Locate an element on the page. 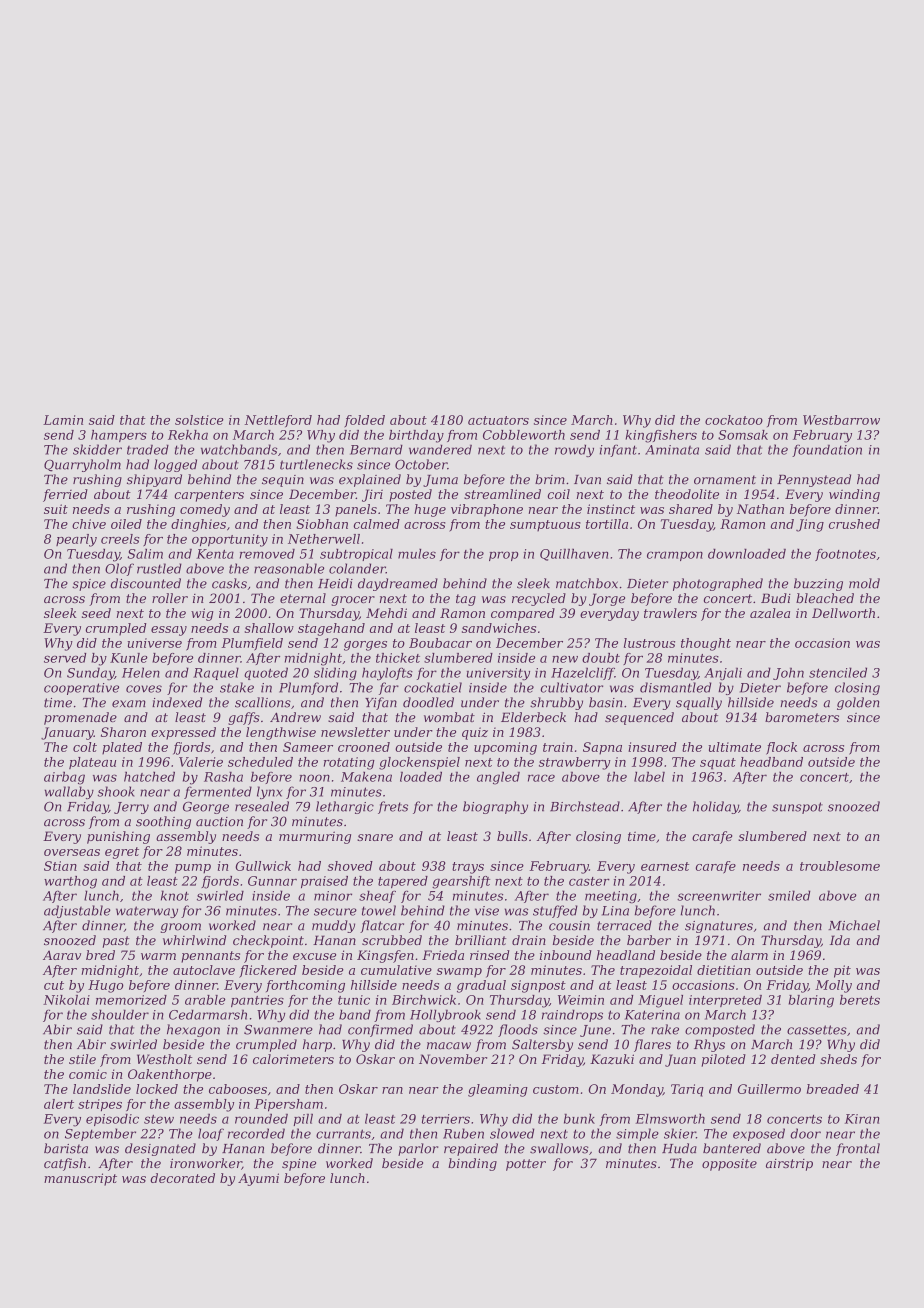 The height and width of the page is (1308, 924). crushed is located at coordinates (854, 524).
